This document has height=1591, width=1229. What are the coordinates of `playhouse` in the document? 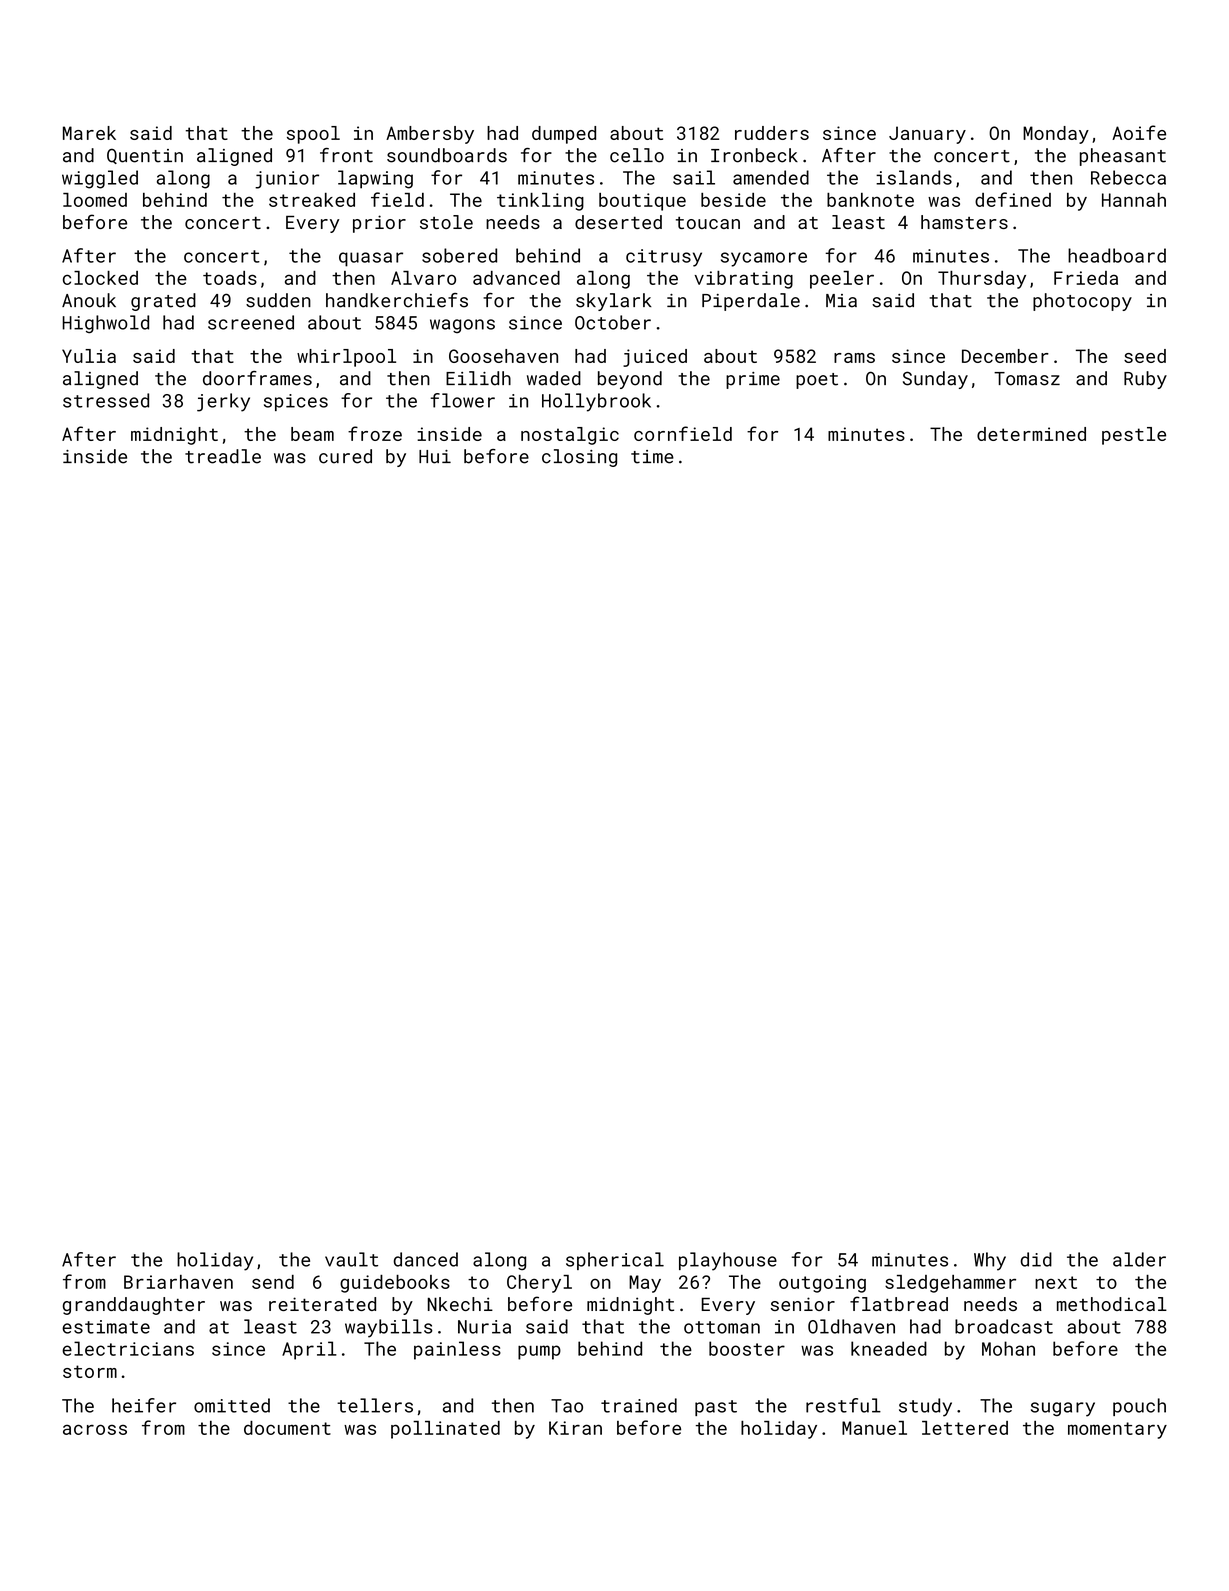 It's located at (728, 1261).
